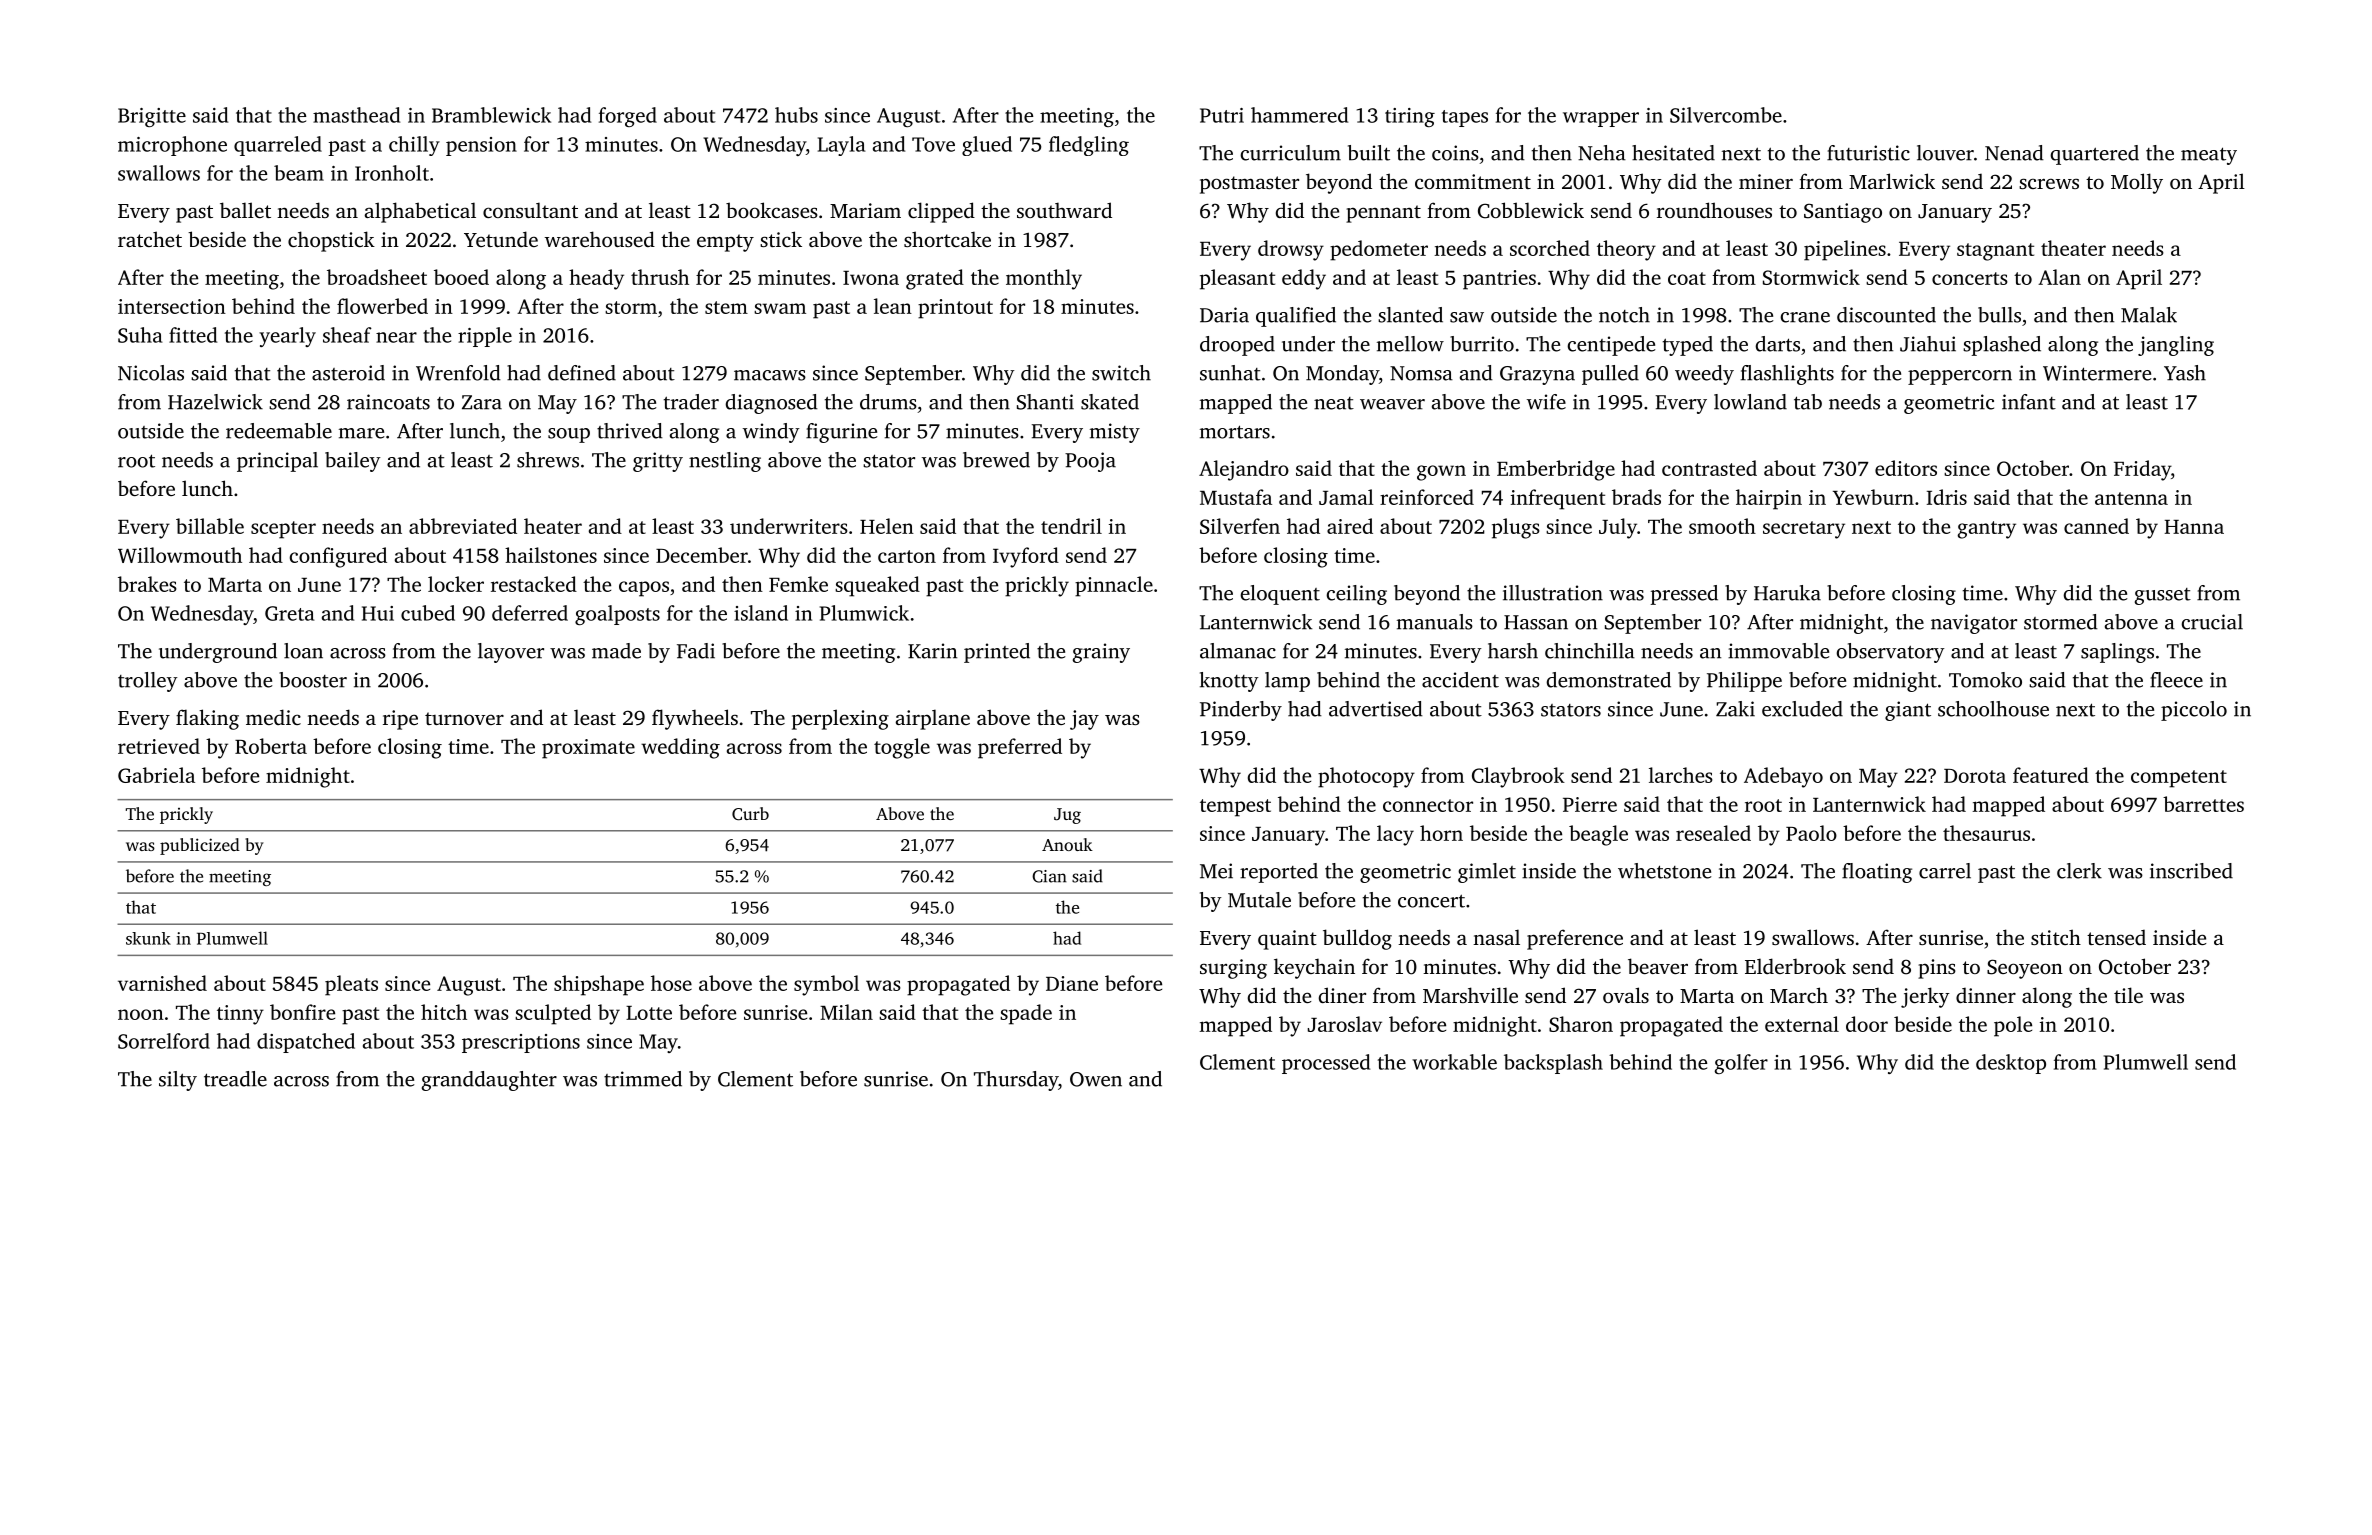 This screenshot has width=2372, height=1535. Describe the element at coordinates (1049, 876) in the screenshot. I see `Cian` at that location.
